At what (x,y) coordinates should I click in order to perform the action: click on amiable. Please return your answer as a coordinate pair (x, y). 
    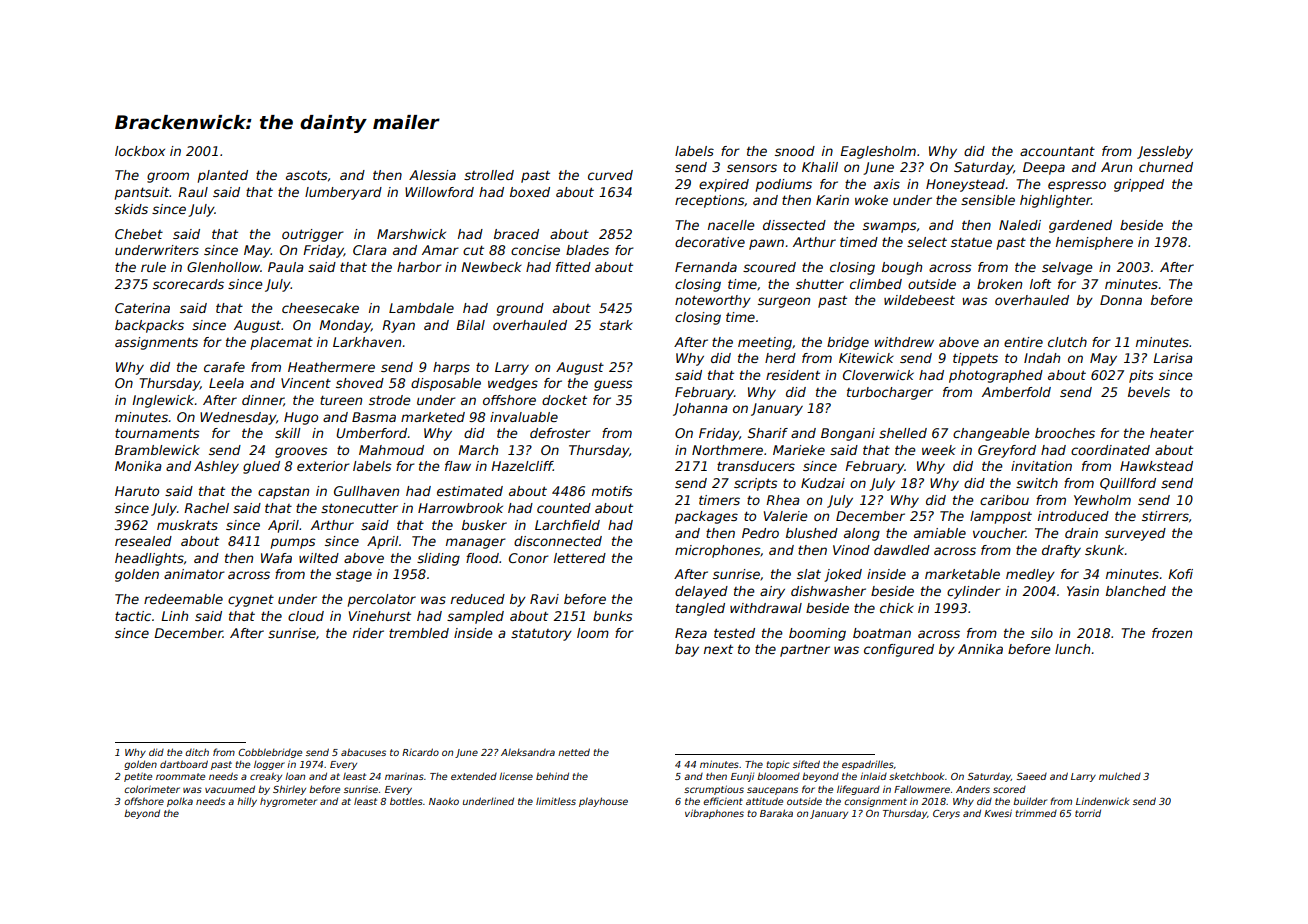
    Looking at the image, I should click on (940, 533).
